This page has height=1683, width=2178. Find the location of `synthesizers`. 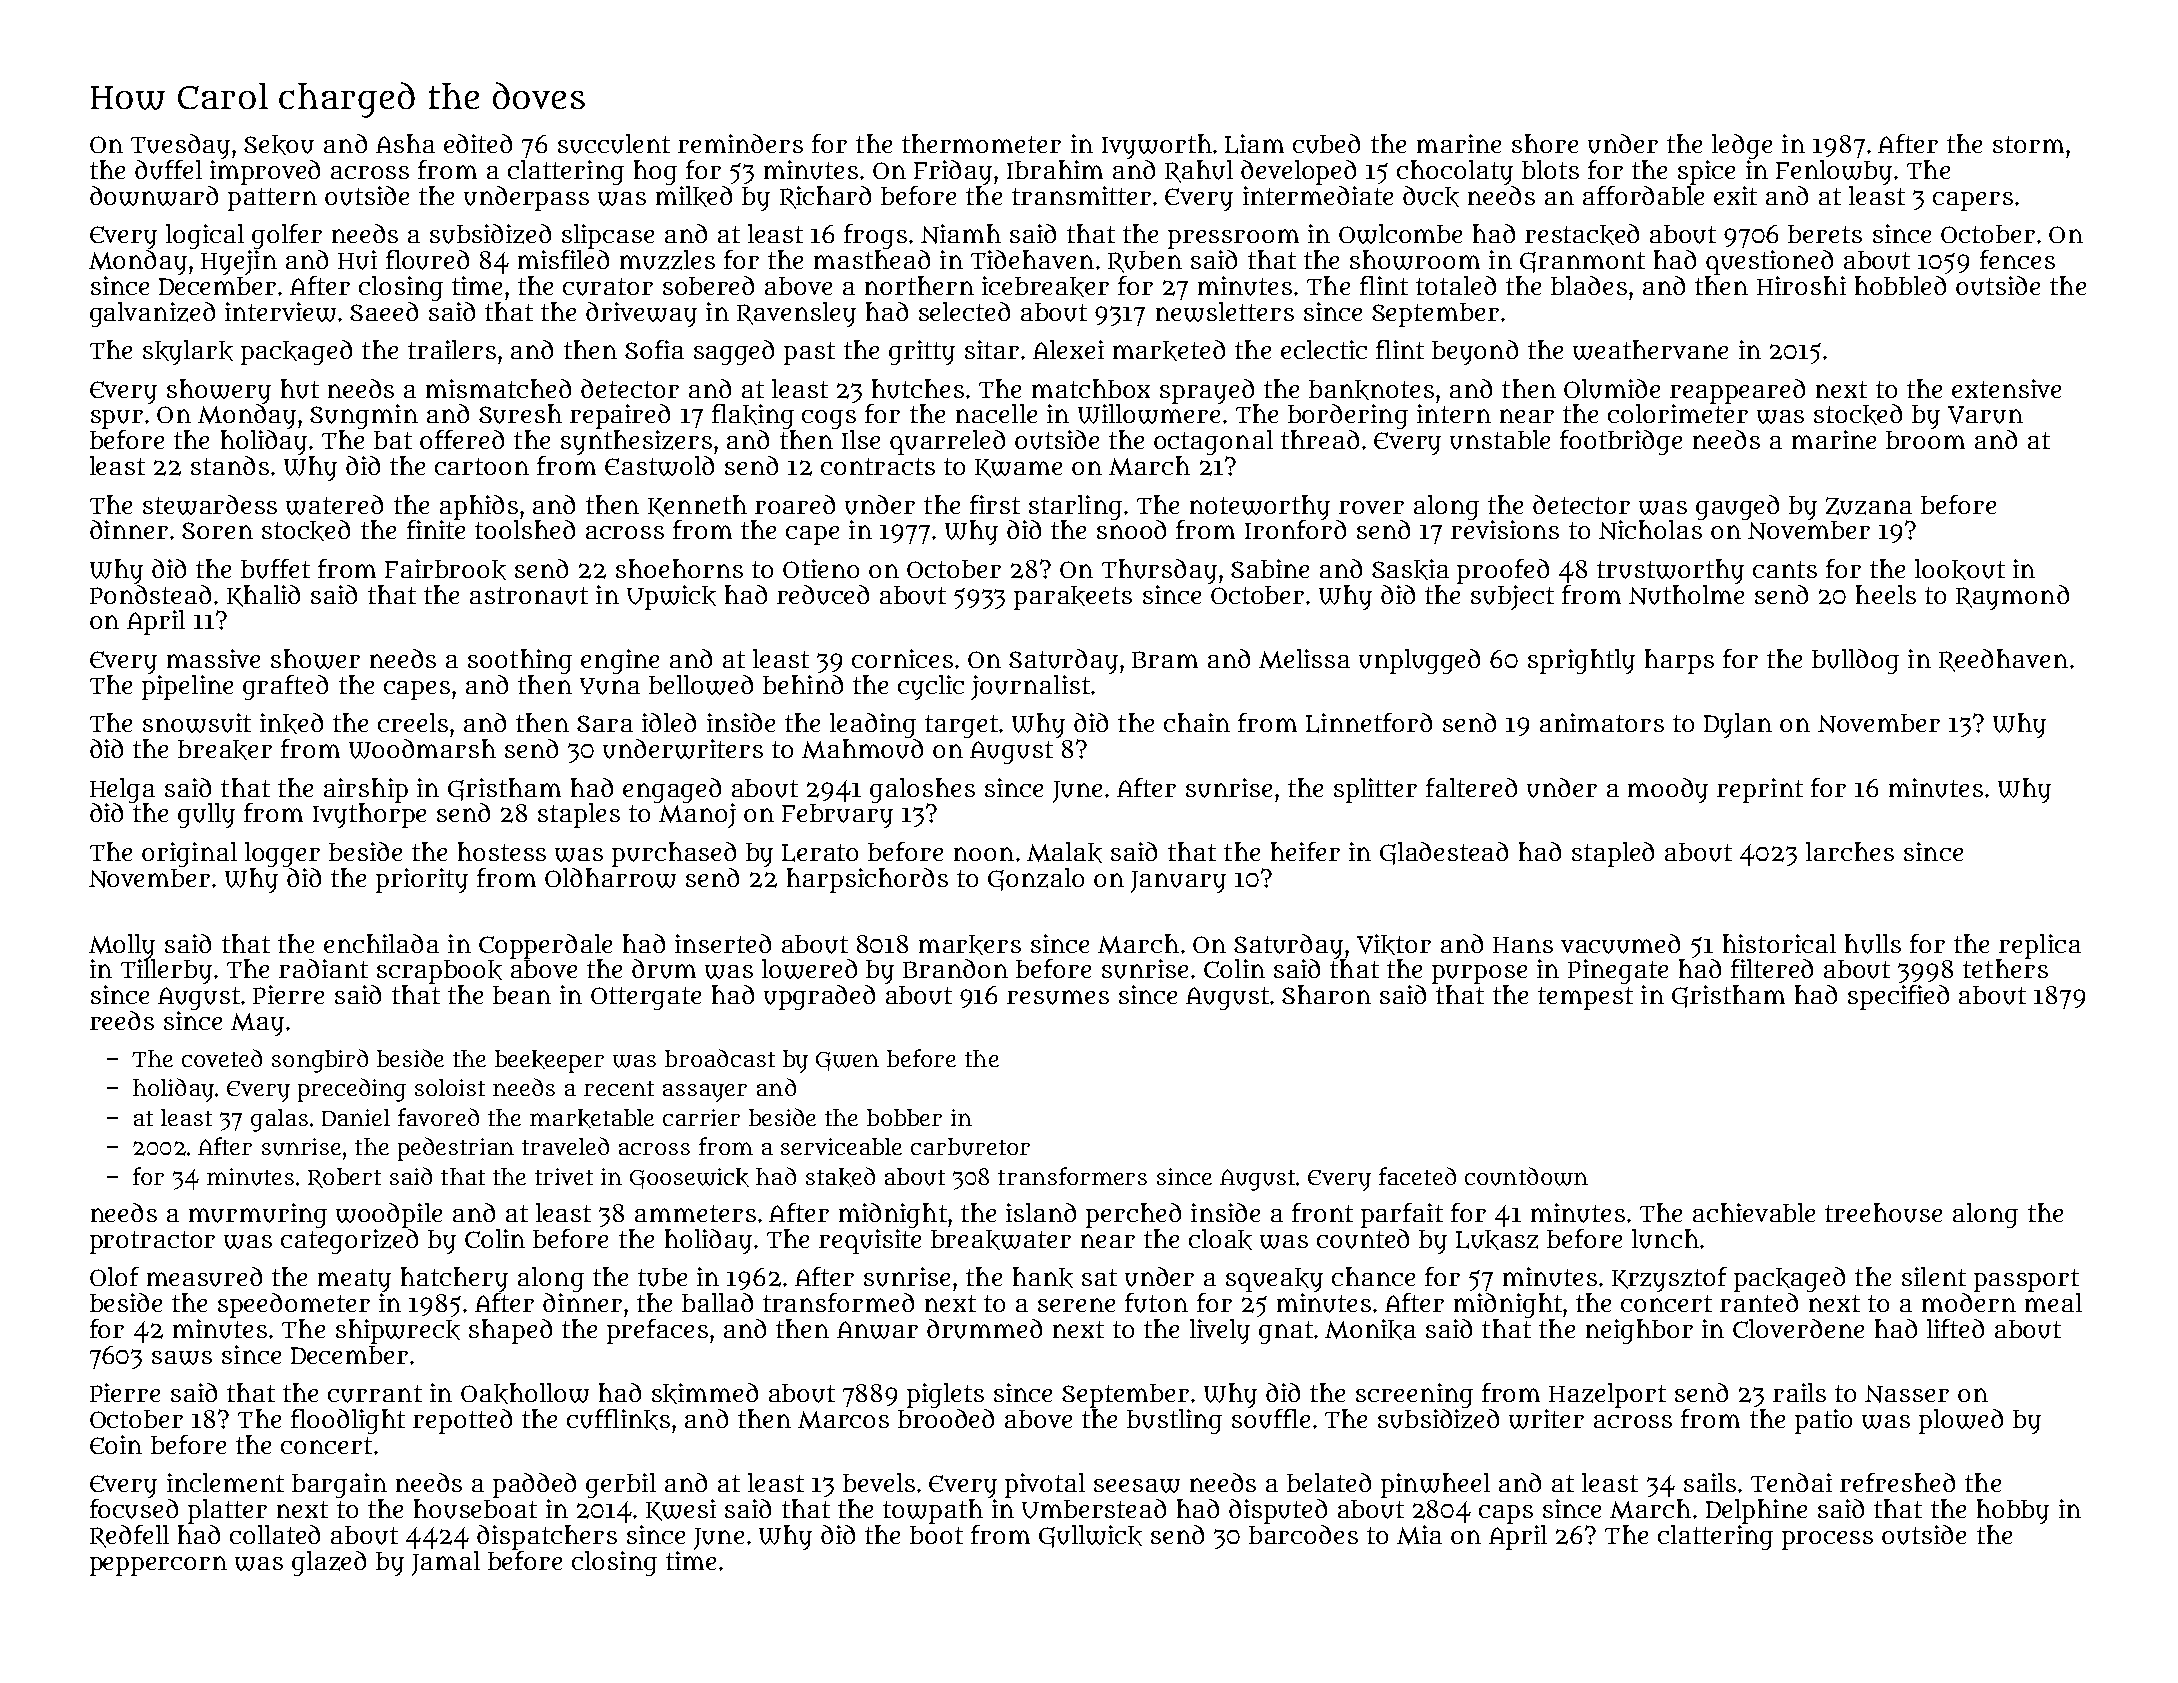

synthesizers is located at coordinates (636, 442).
